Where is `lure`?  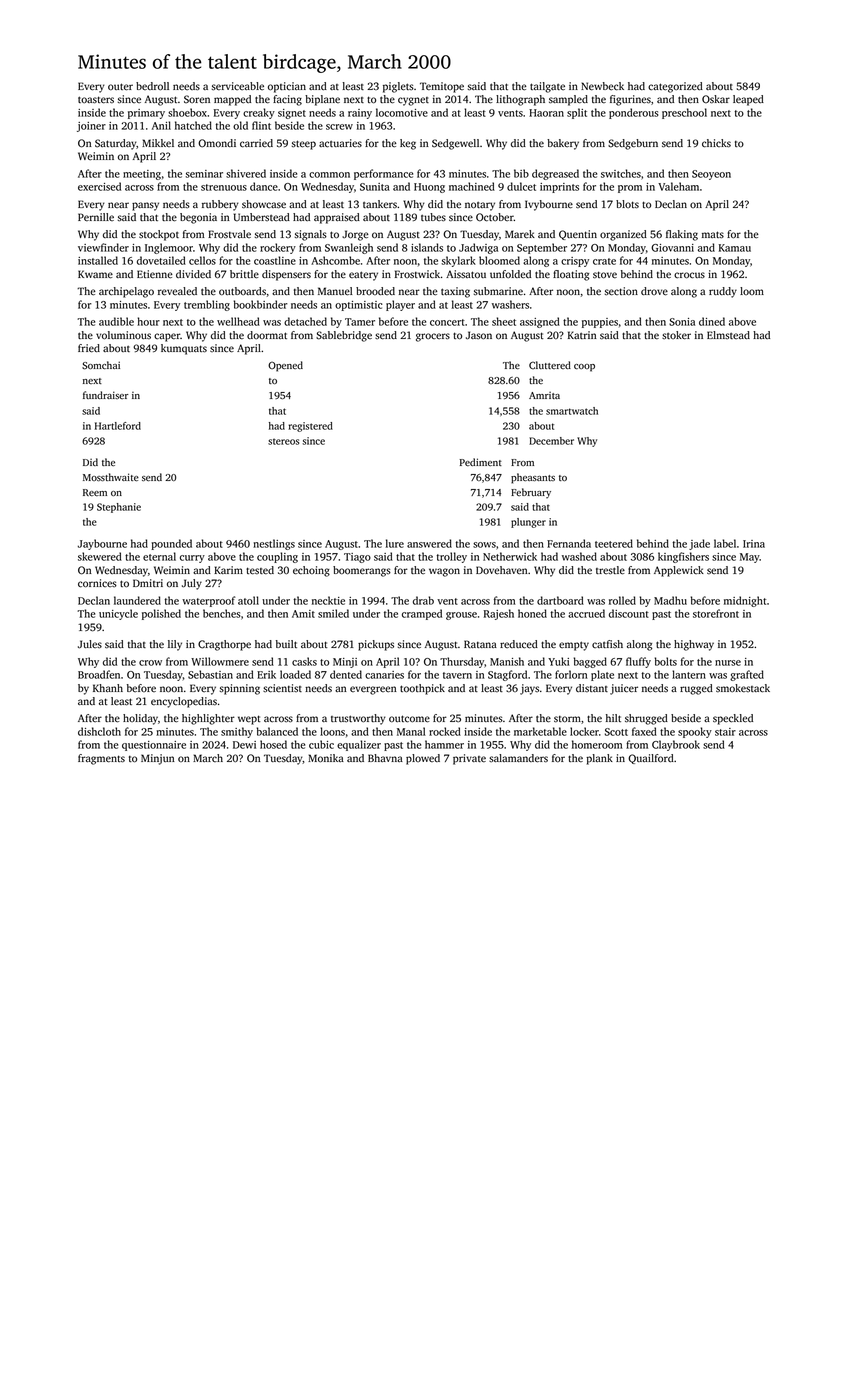 lure is located at coordinates (395, 543).
